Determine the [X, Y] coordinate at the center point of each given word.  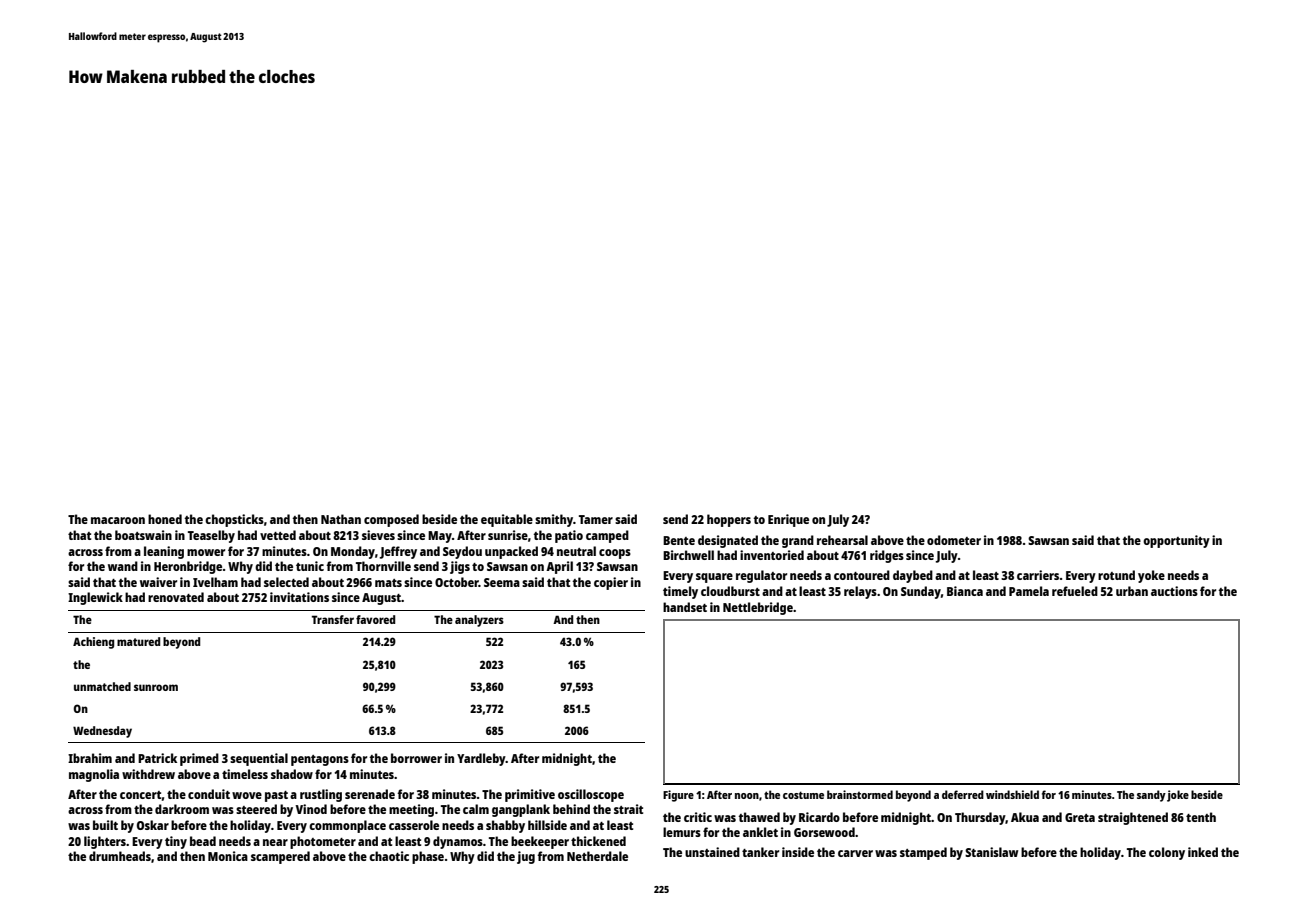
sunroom [156, 687]
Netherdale [597, 856]
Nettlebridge [758, 608]
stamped [923, 853]
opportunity [1176, 541]
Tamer [596, 519]
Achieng [93, 643]
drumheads [120, 856]
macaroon [118, 520]
